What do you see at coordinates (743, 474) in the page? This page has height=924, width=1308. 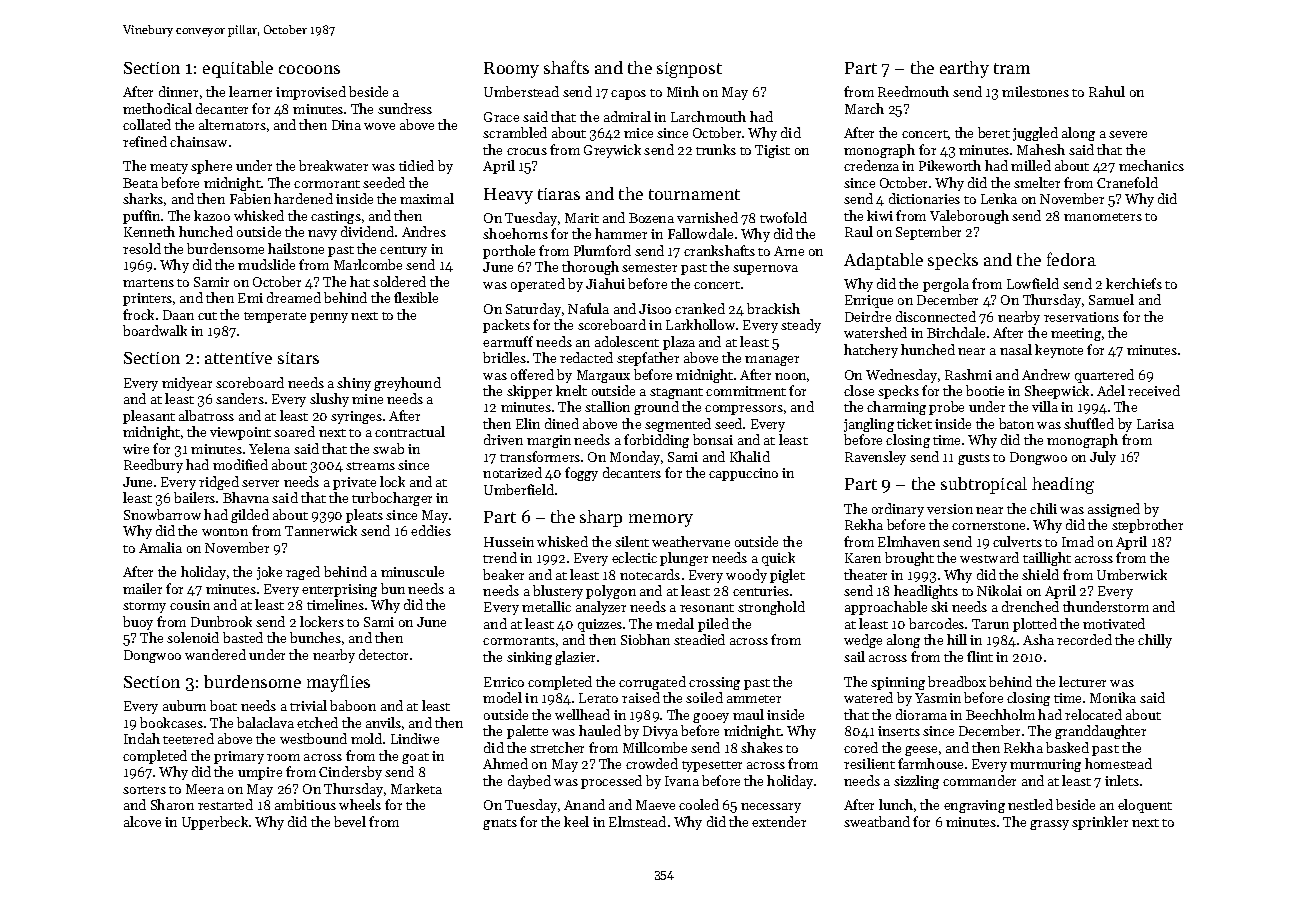 I see `cappuccino` at bounding box center [743, 474].
